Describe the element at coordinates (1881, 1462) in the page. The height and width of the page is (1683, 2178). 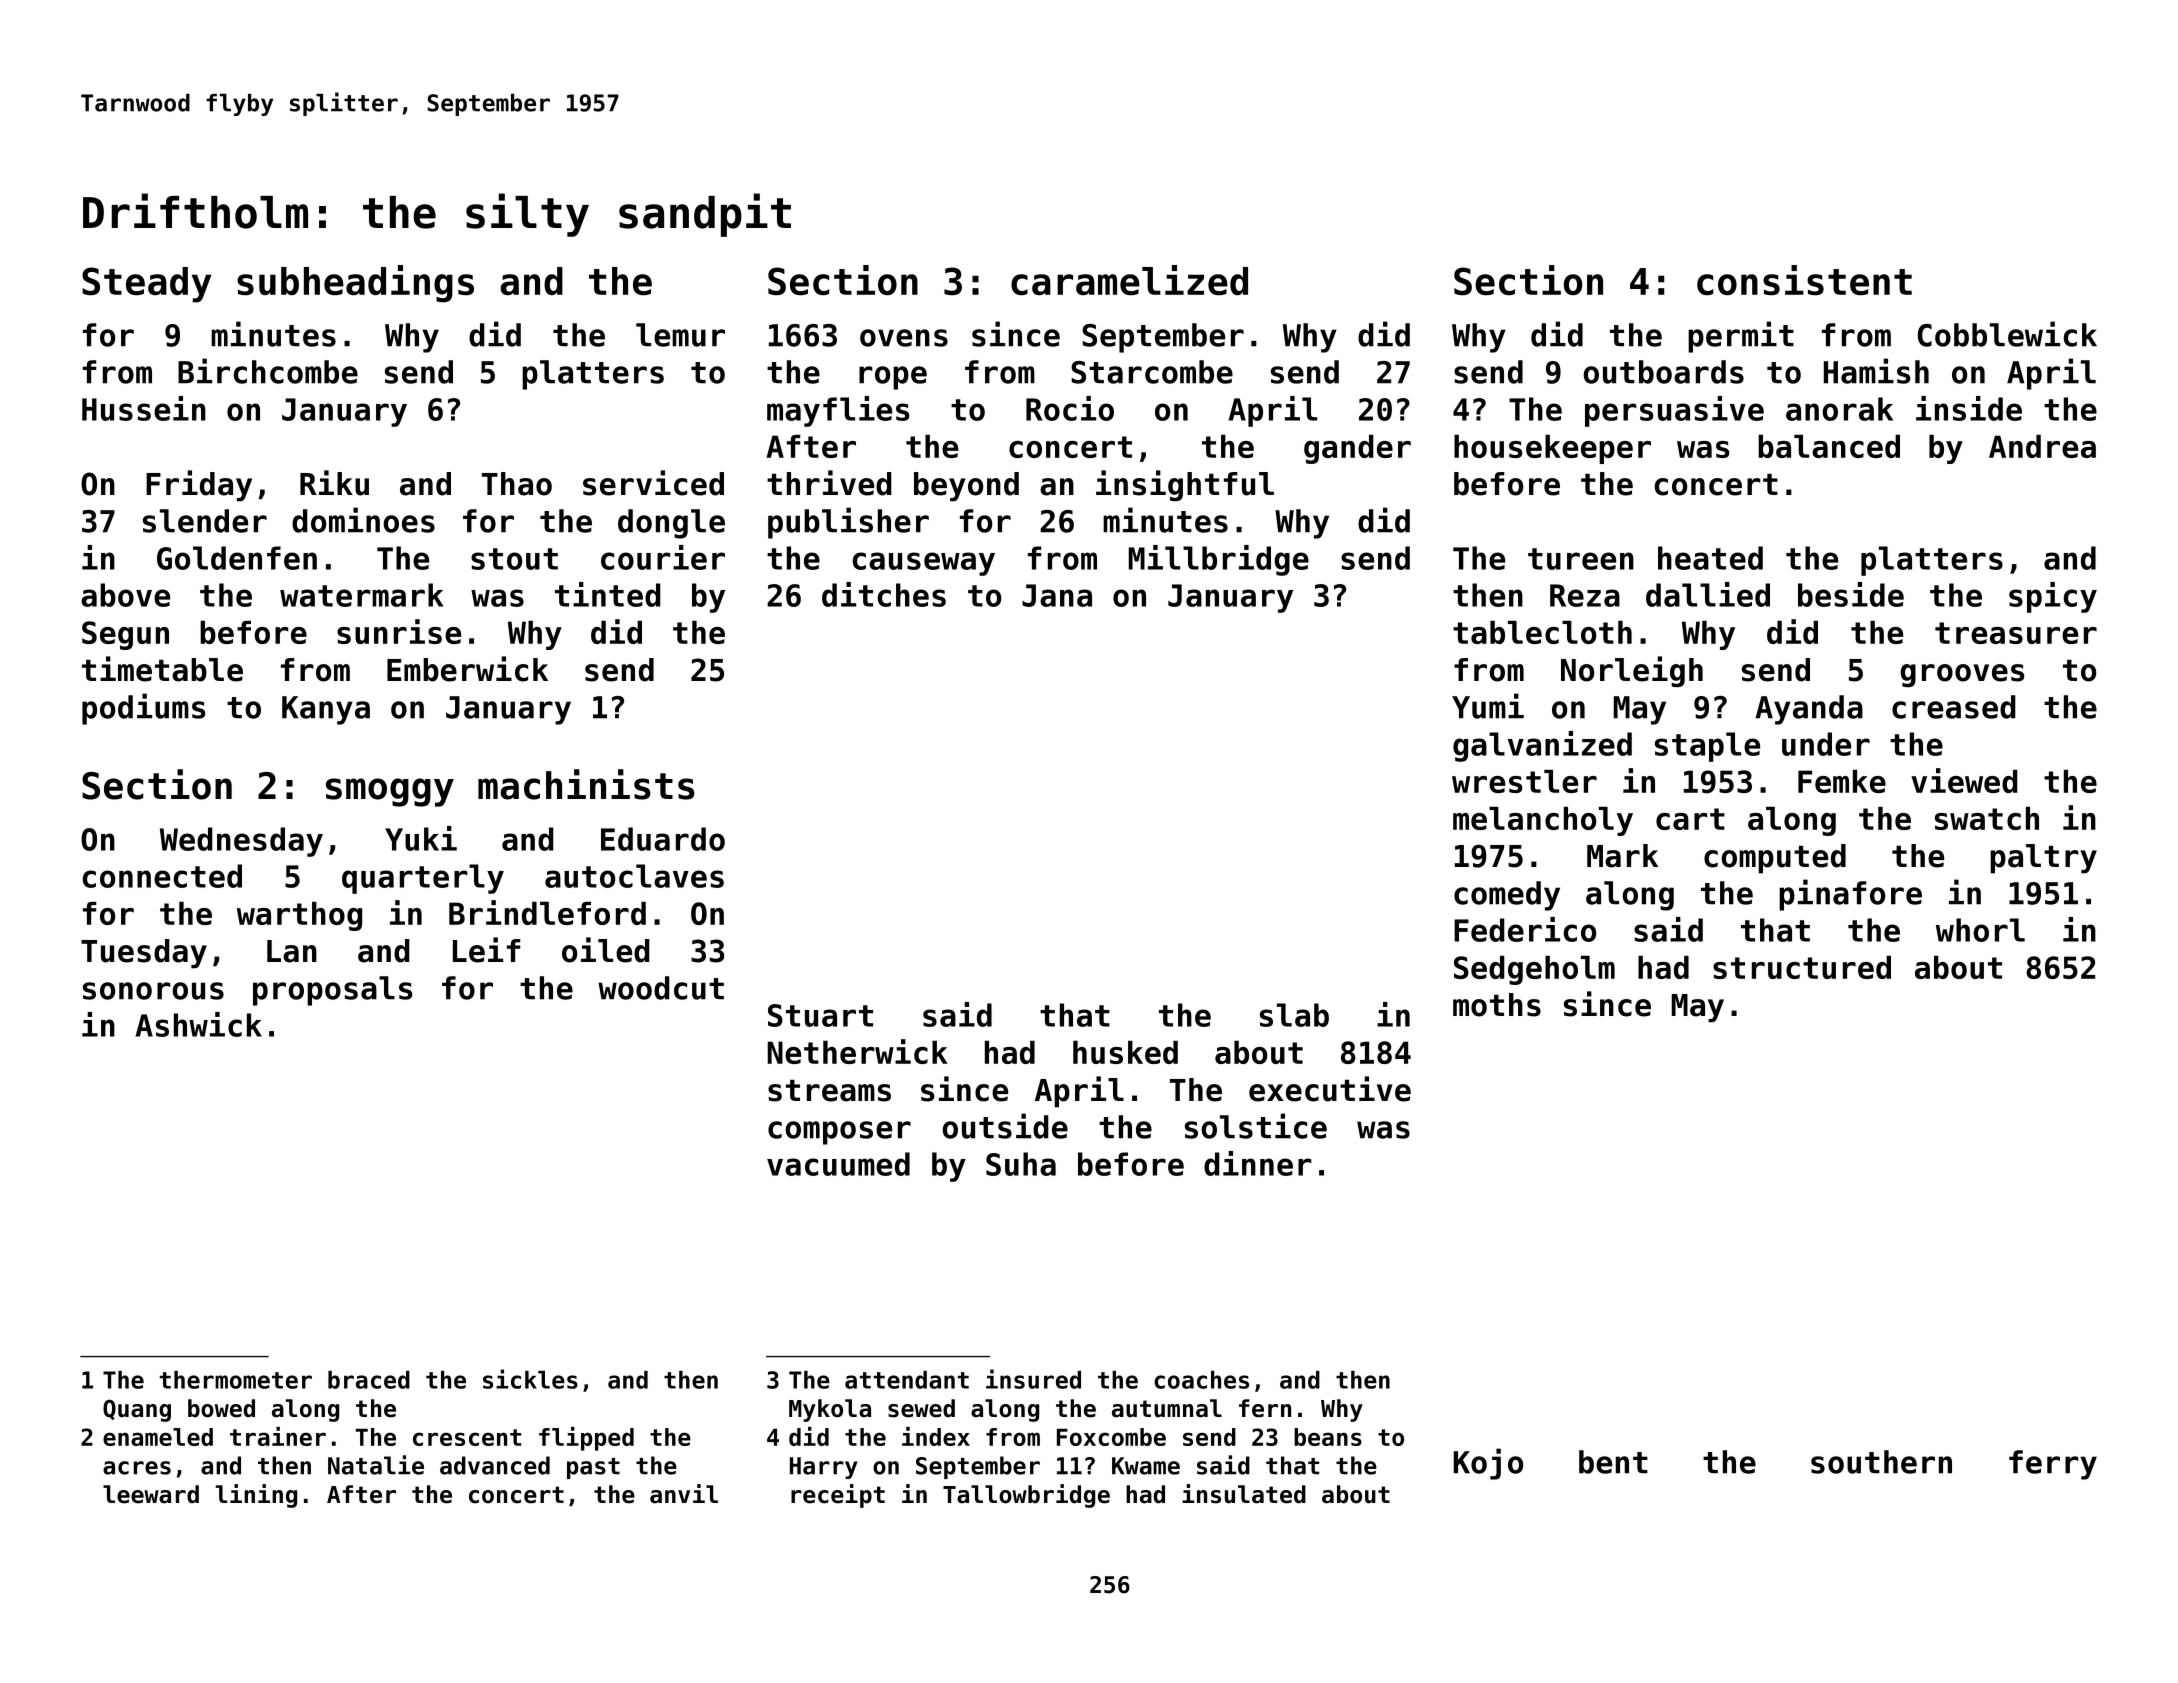
I see `southern` at that location.
